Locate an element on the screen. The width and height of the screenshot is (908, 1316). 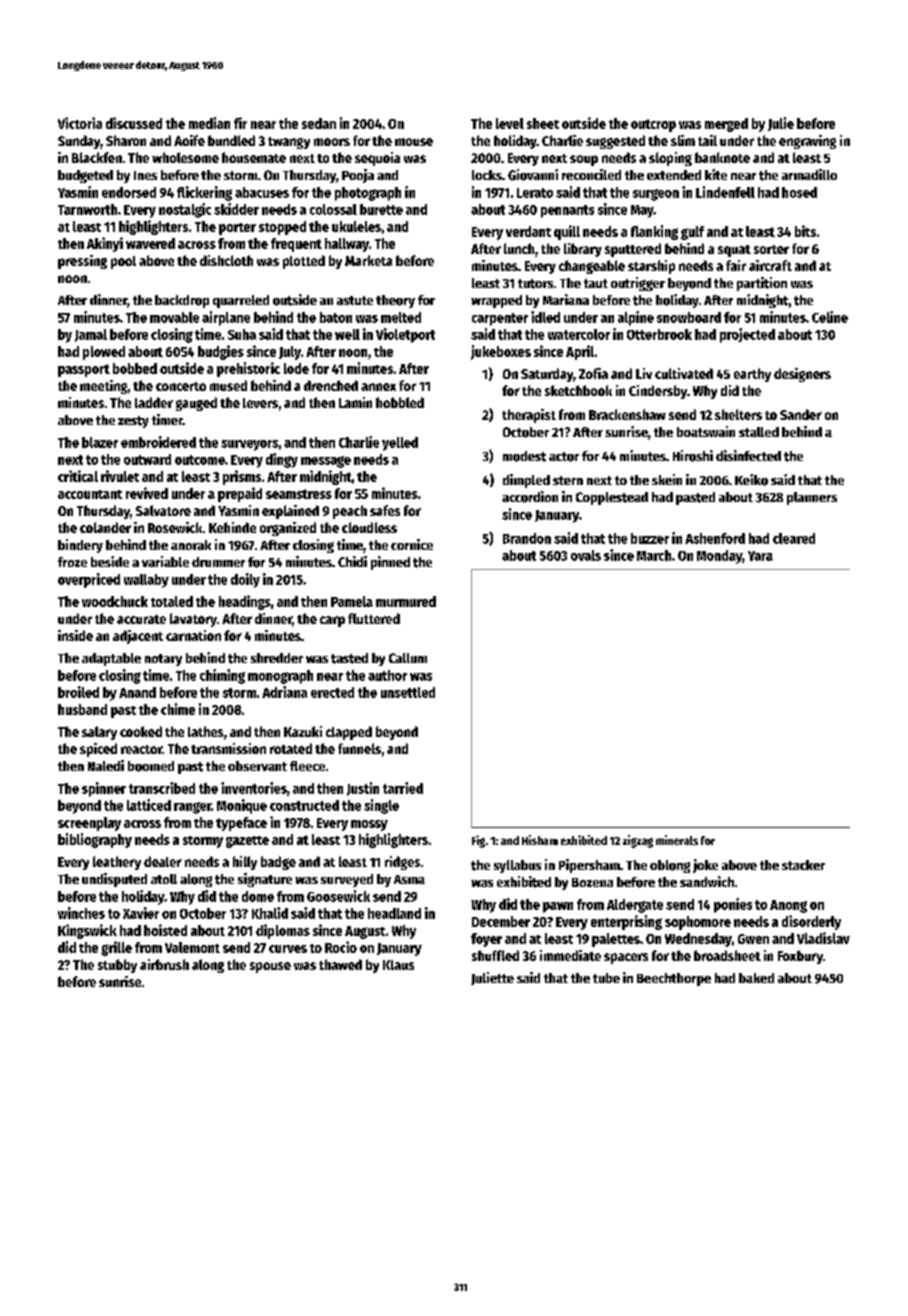
discussed is located at coordinates (134, 123).
